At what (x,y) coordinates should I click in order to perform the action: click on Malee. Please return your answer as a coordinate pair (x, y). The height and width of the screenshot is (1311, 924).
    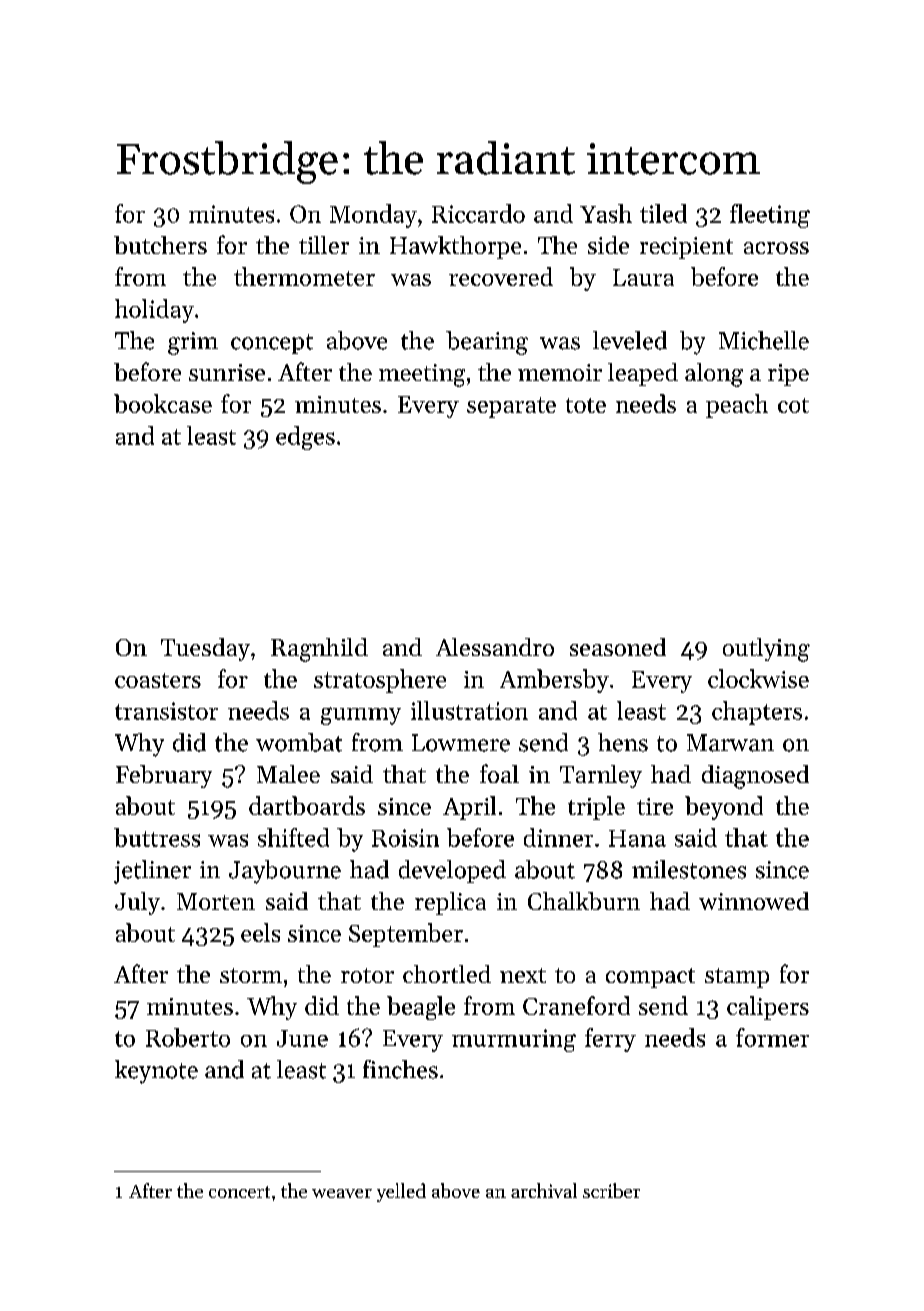
    Looking at the image, I should click on (288, 774).
